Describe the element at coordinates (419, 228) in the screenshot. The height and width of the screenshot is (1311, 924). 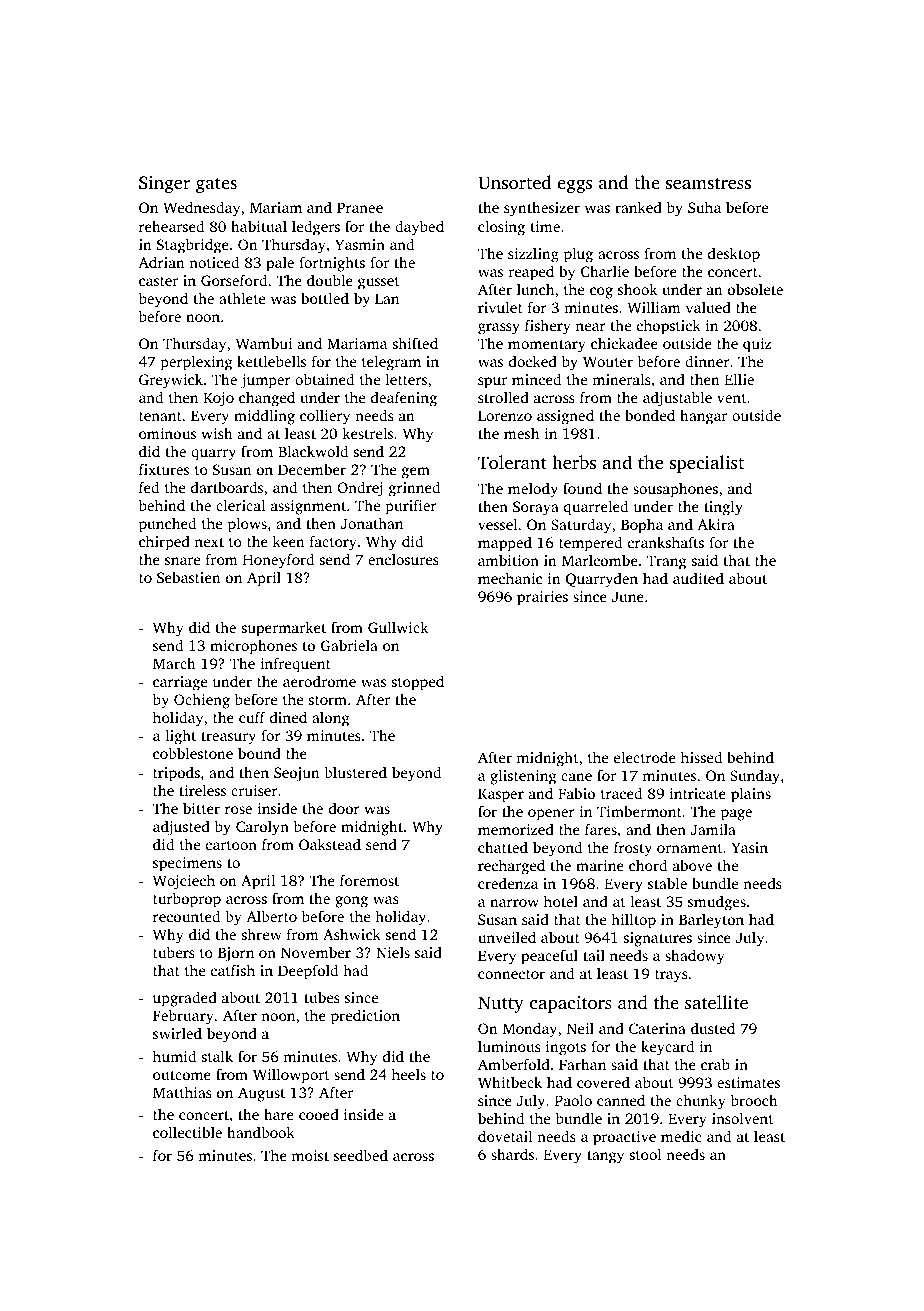
I see `daybed` at that location.
